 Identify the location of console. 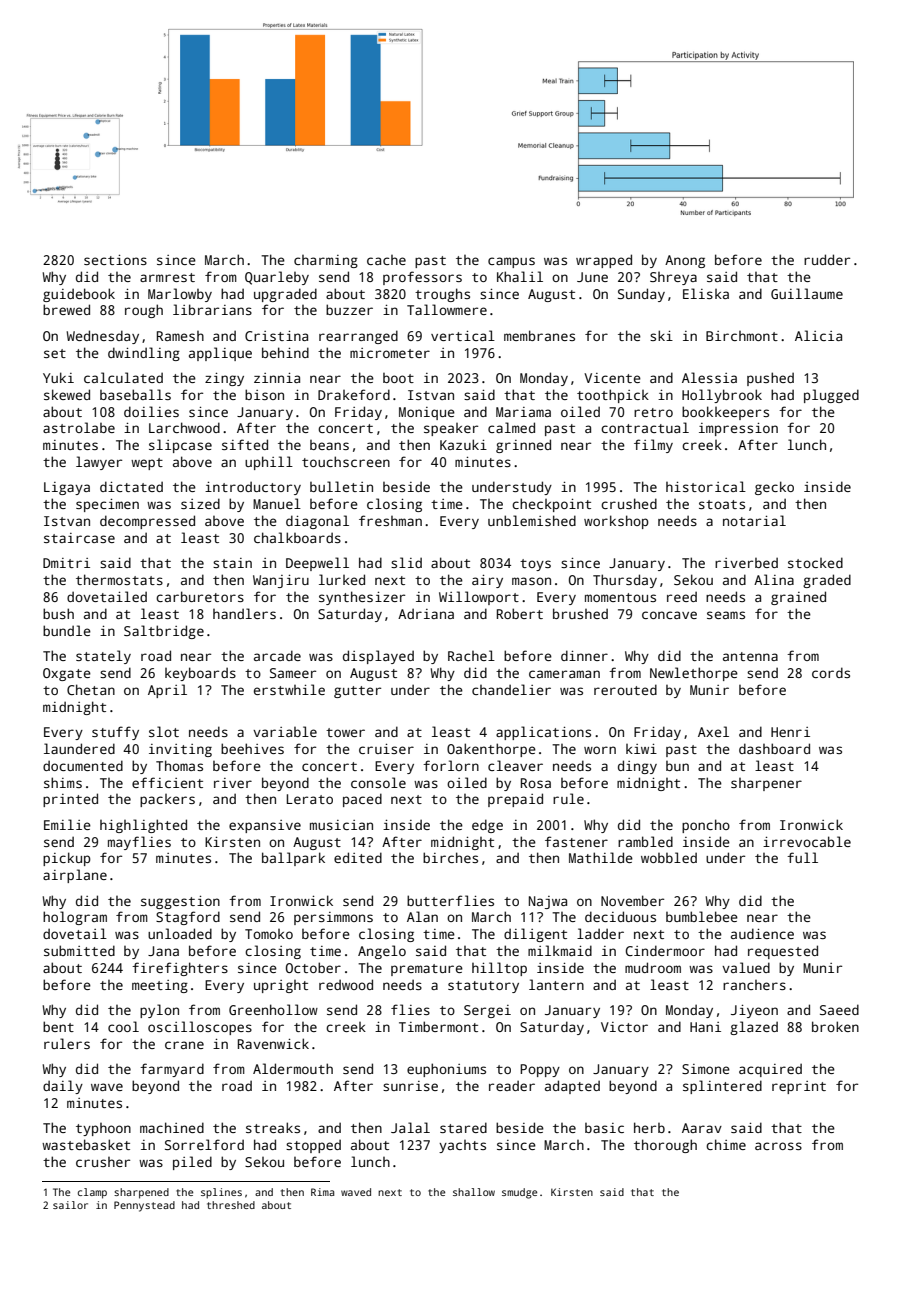
(378, 782).
